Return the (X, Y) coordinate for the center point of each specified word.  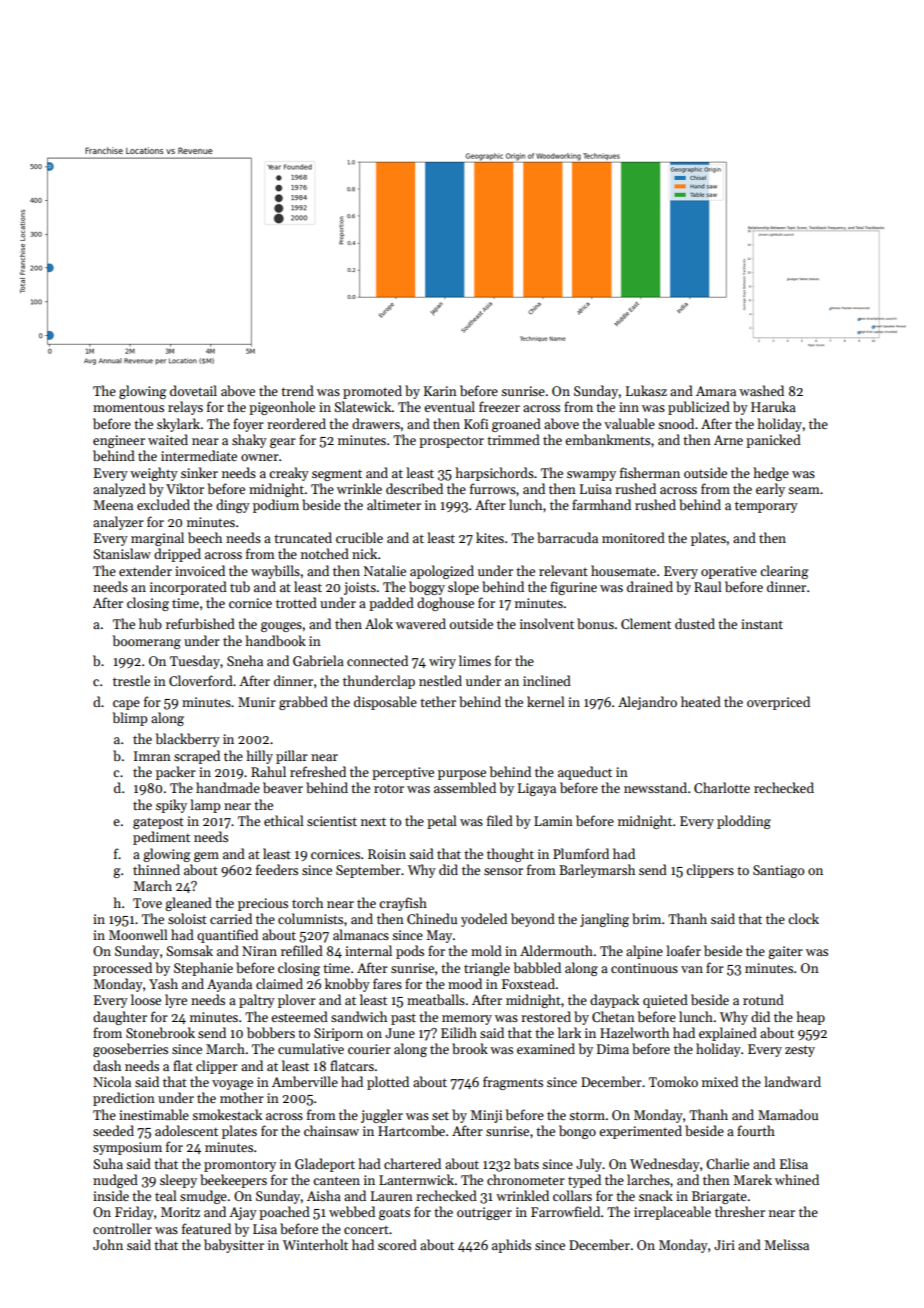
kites (490, 537)
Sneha (245, 660)
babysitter (234, 1246)
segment (337, 475)
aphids (511, 1246)
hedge (771, 474)
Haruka (773, 406)
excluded (163, 504)
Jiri (724, 1245)
